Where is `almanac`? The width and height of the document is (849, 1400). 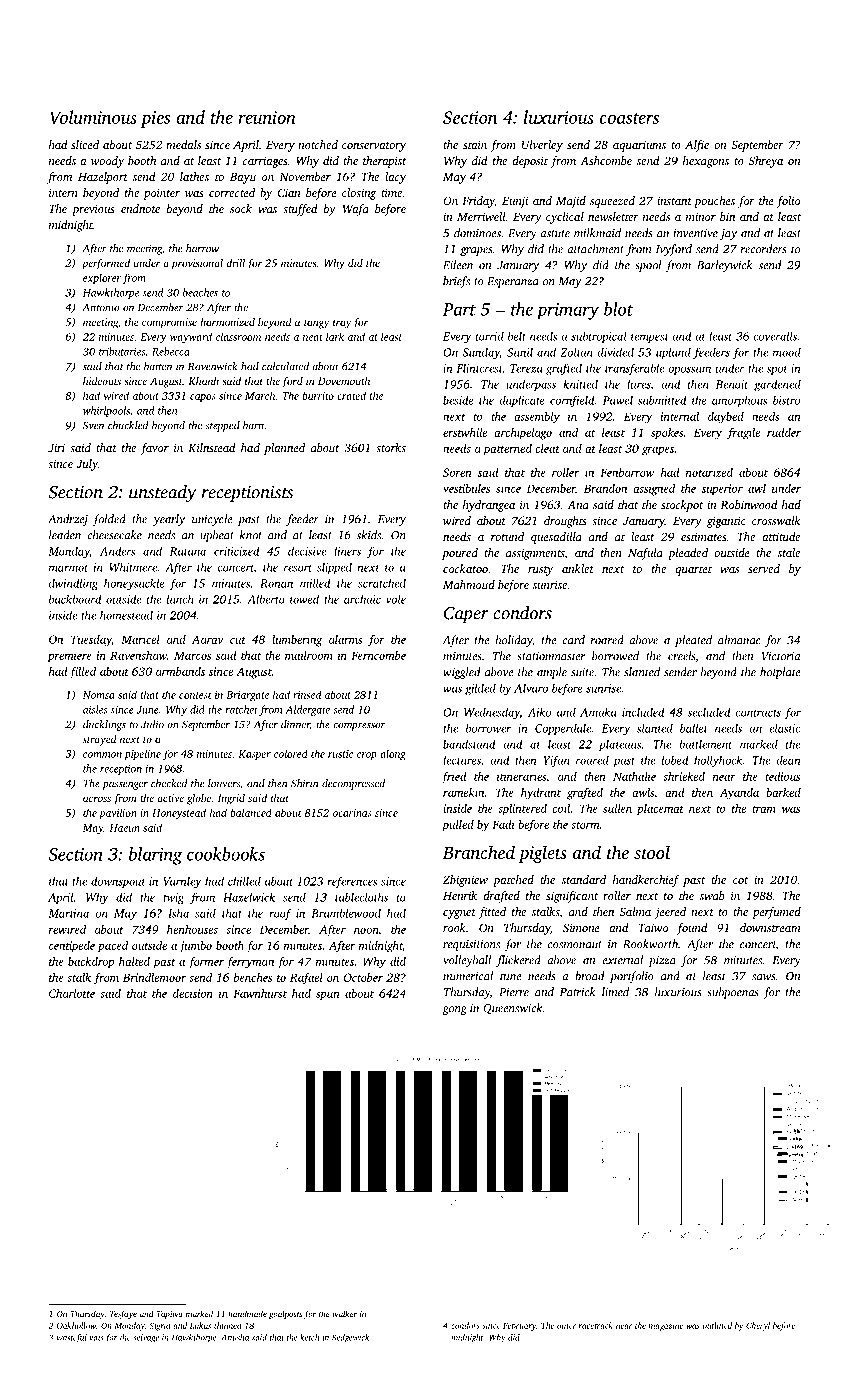 almanac is located at coordinates (739, 640).
